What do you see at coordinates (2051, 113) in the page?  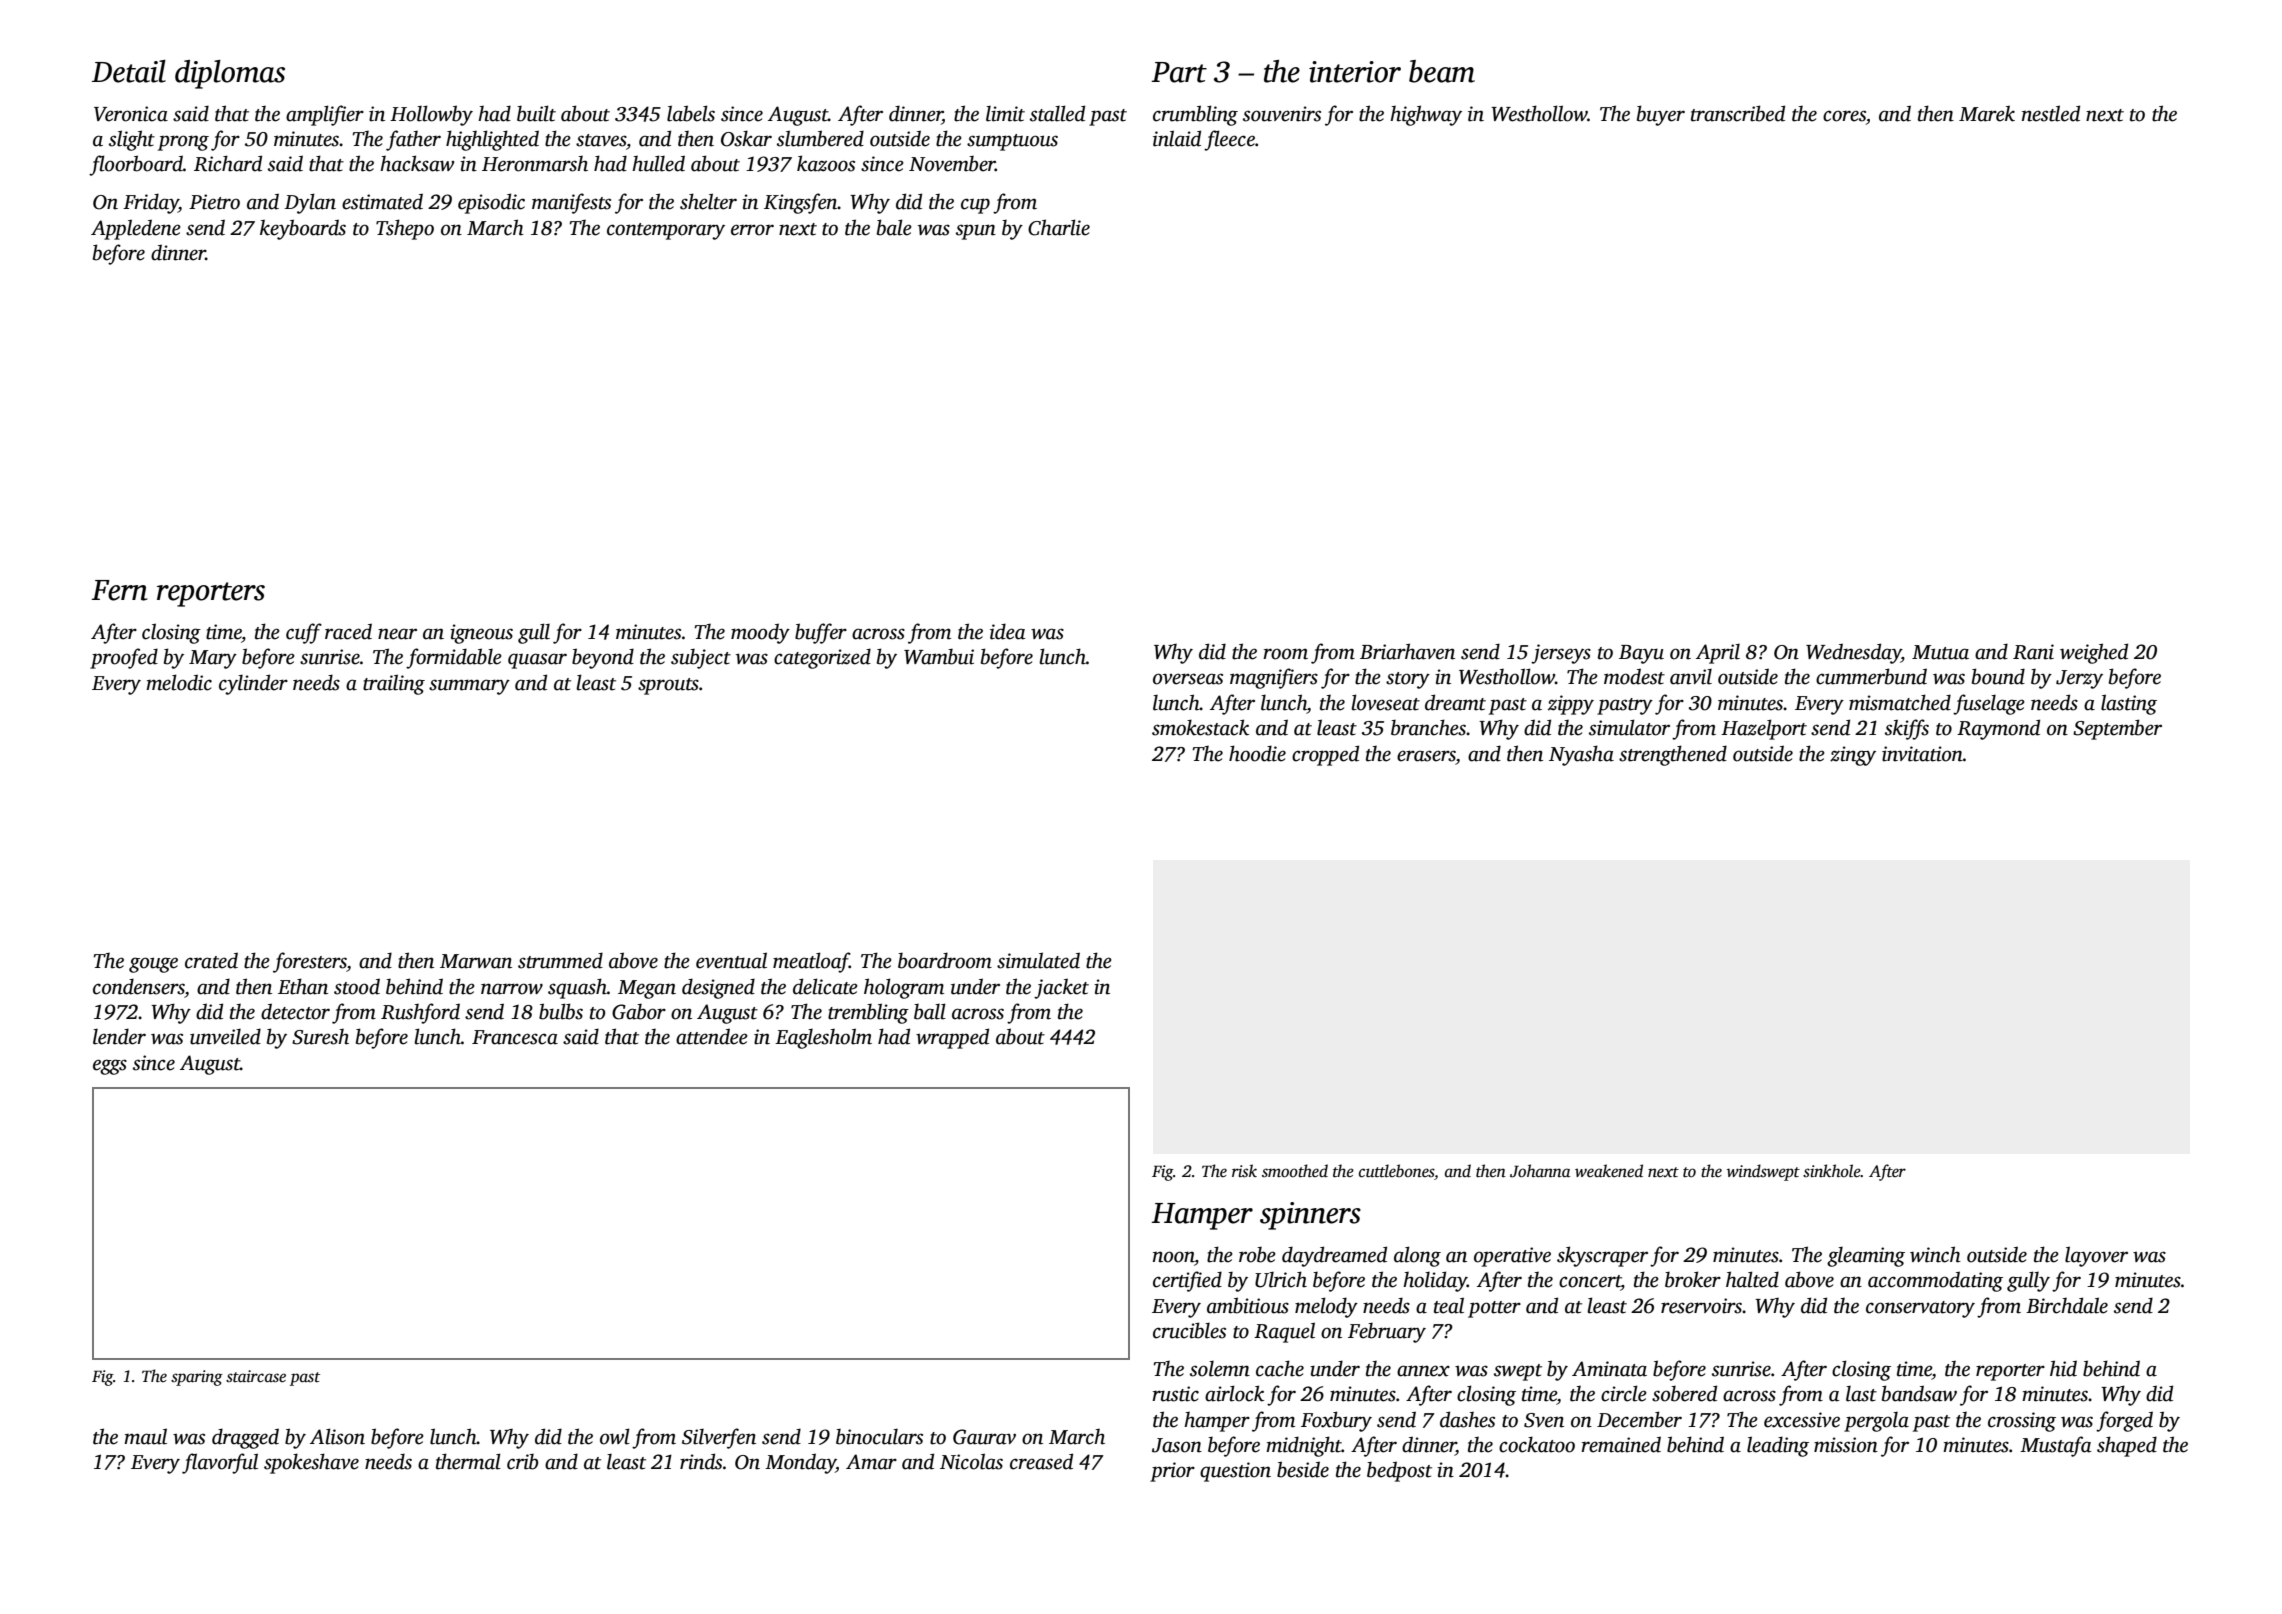 I see `nestled` at bounding box center [2051, 113].
